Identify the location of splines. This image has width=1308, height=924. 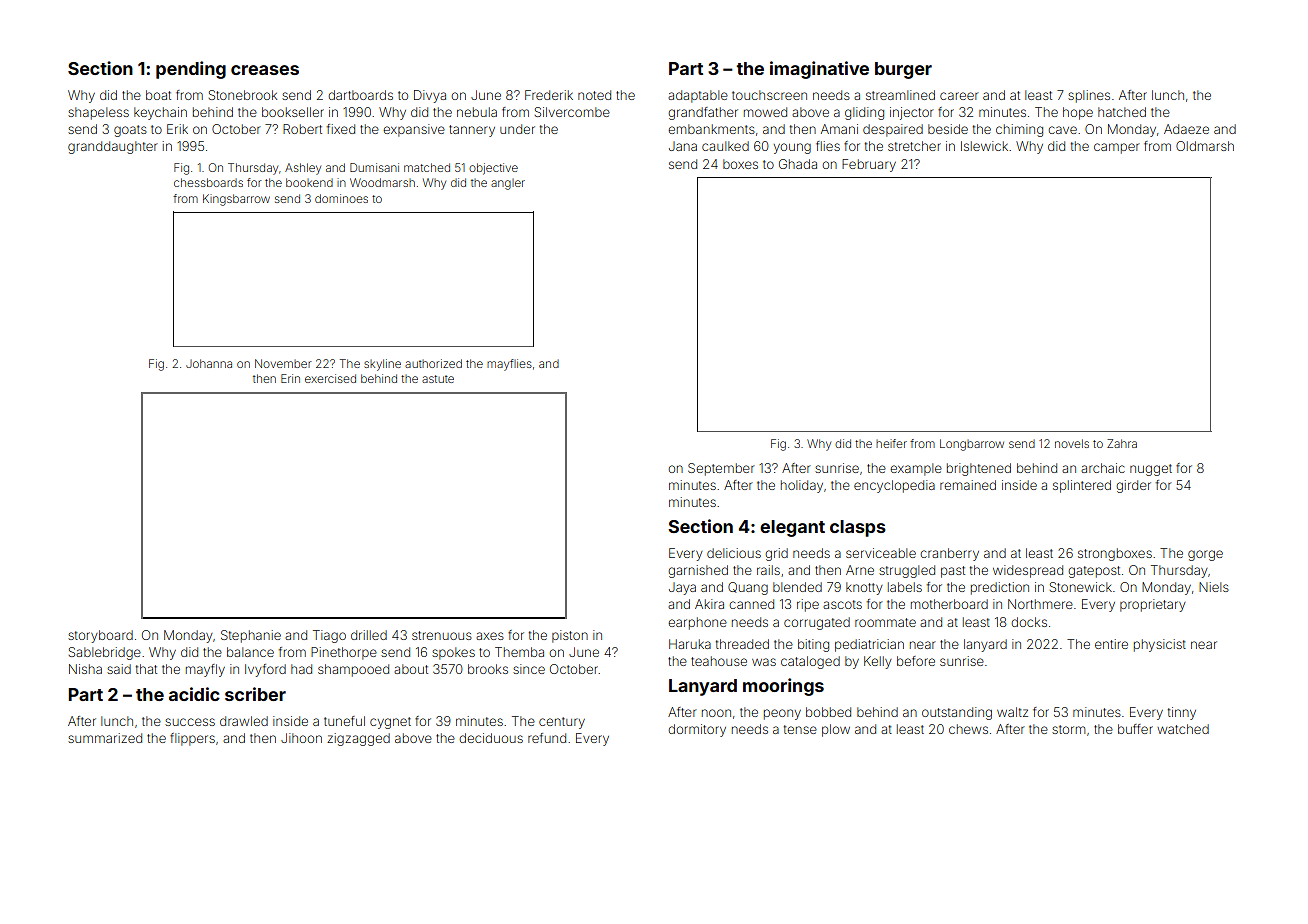
(1089, 96).
